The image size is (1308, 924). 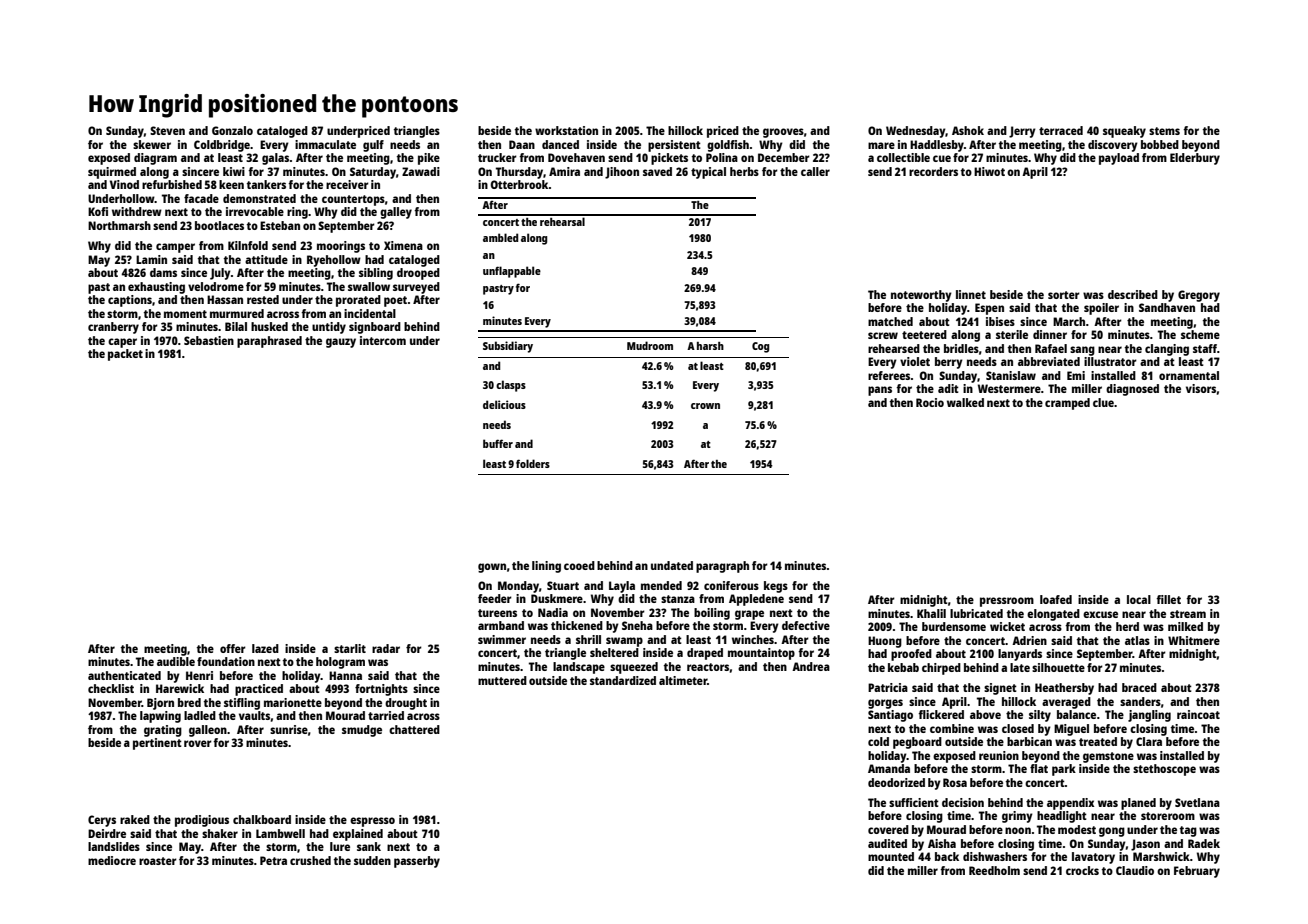 What do you see at coordinates (417, 862) in the screenshot?
I see `passerby` at bounding box center [417, 862].
